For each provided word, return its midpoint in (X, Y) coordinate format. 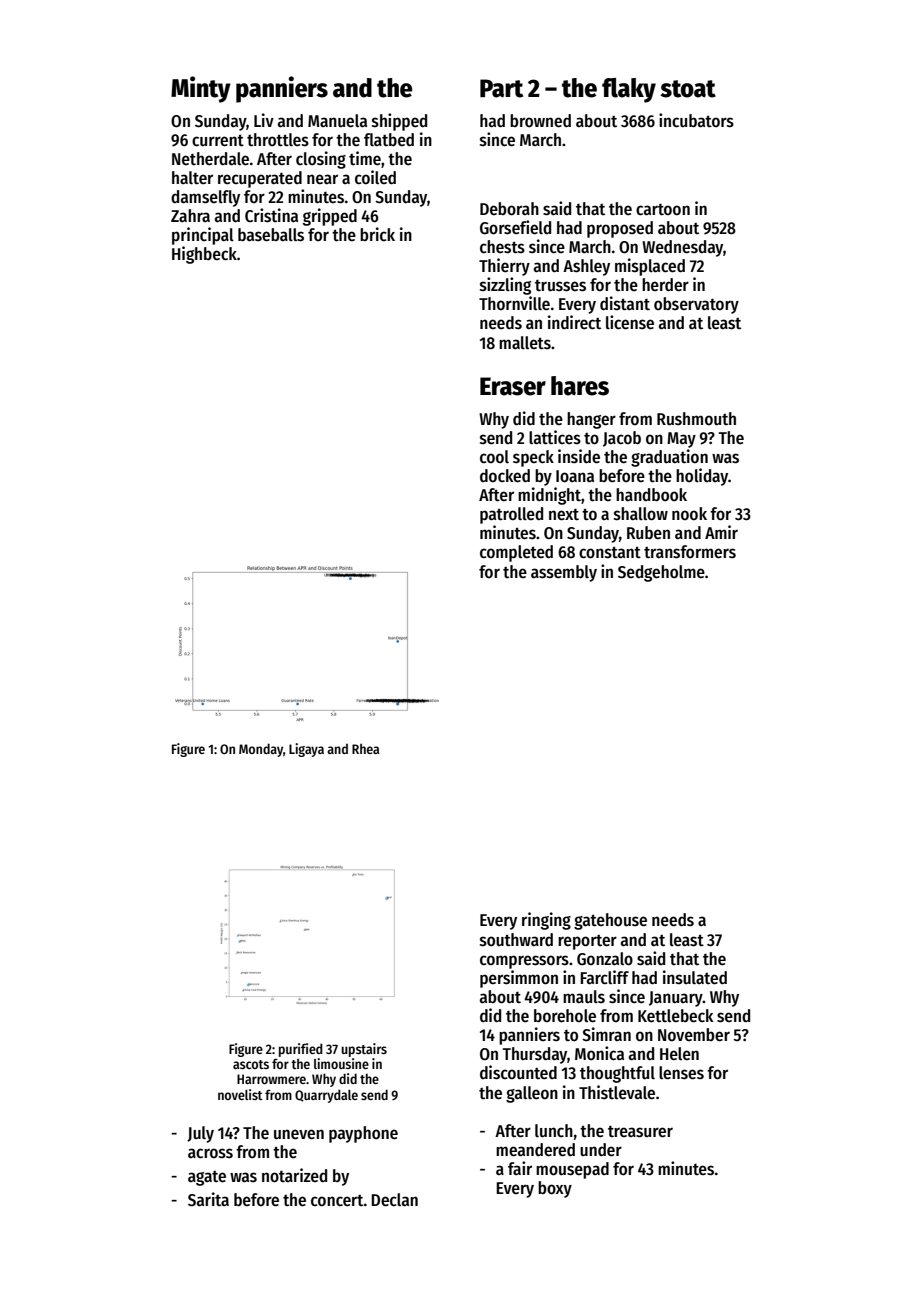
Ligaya (306, 750)
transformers (690, 552)
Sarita (208, 1199)
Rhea (366, 748)
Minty (201, 89)
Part (501, 88)
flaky (629, 90)
